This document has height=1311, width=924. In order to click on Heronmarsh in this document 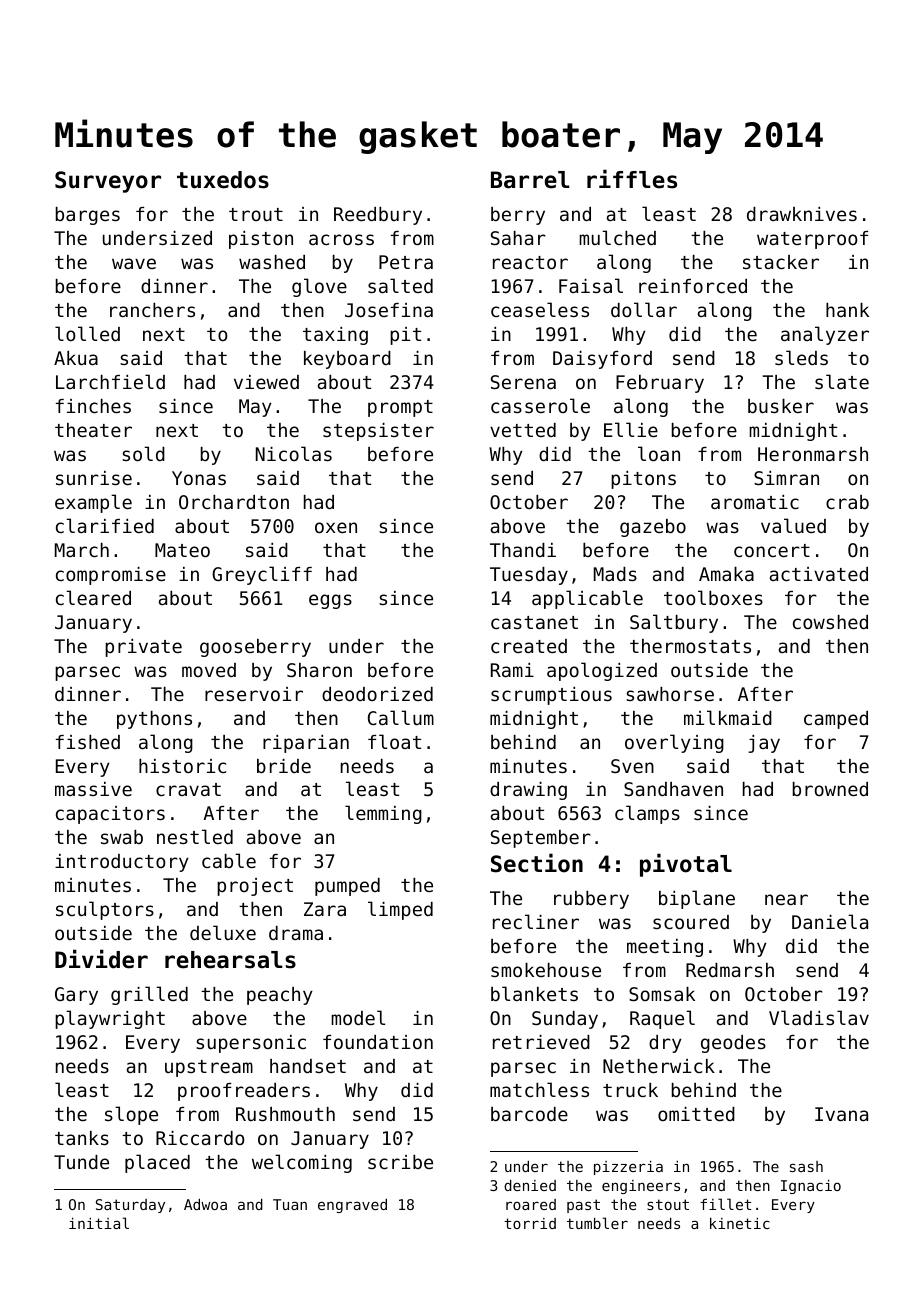, I will do `click(813, 454)`.
